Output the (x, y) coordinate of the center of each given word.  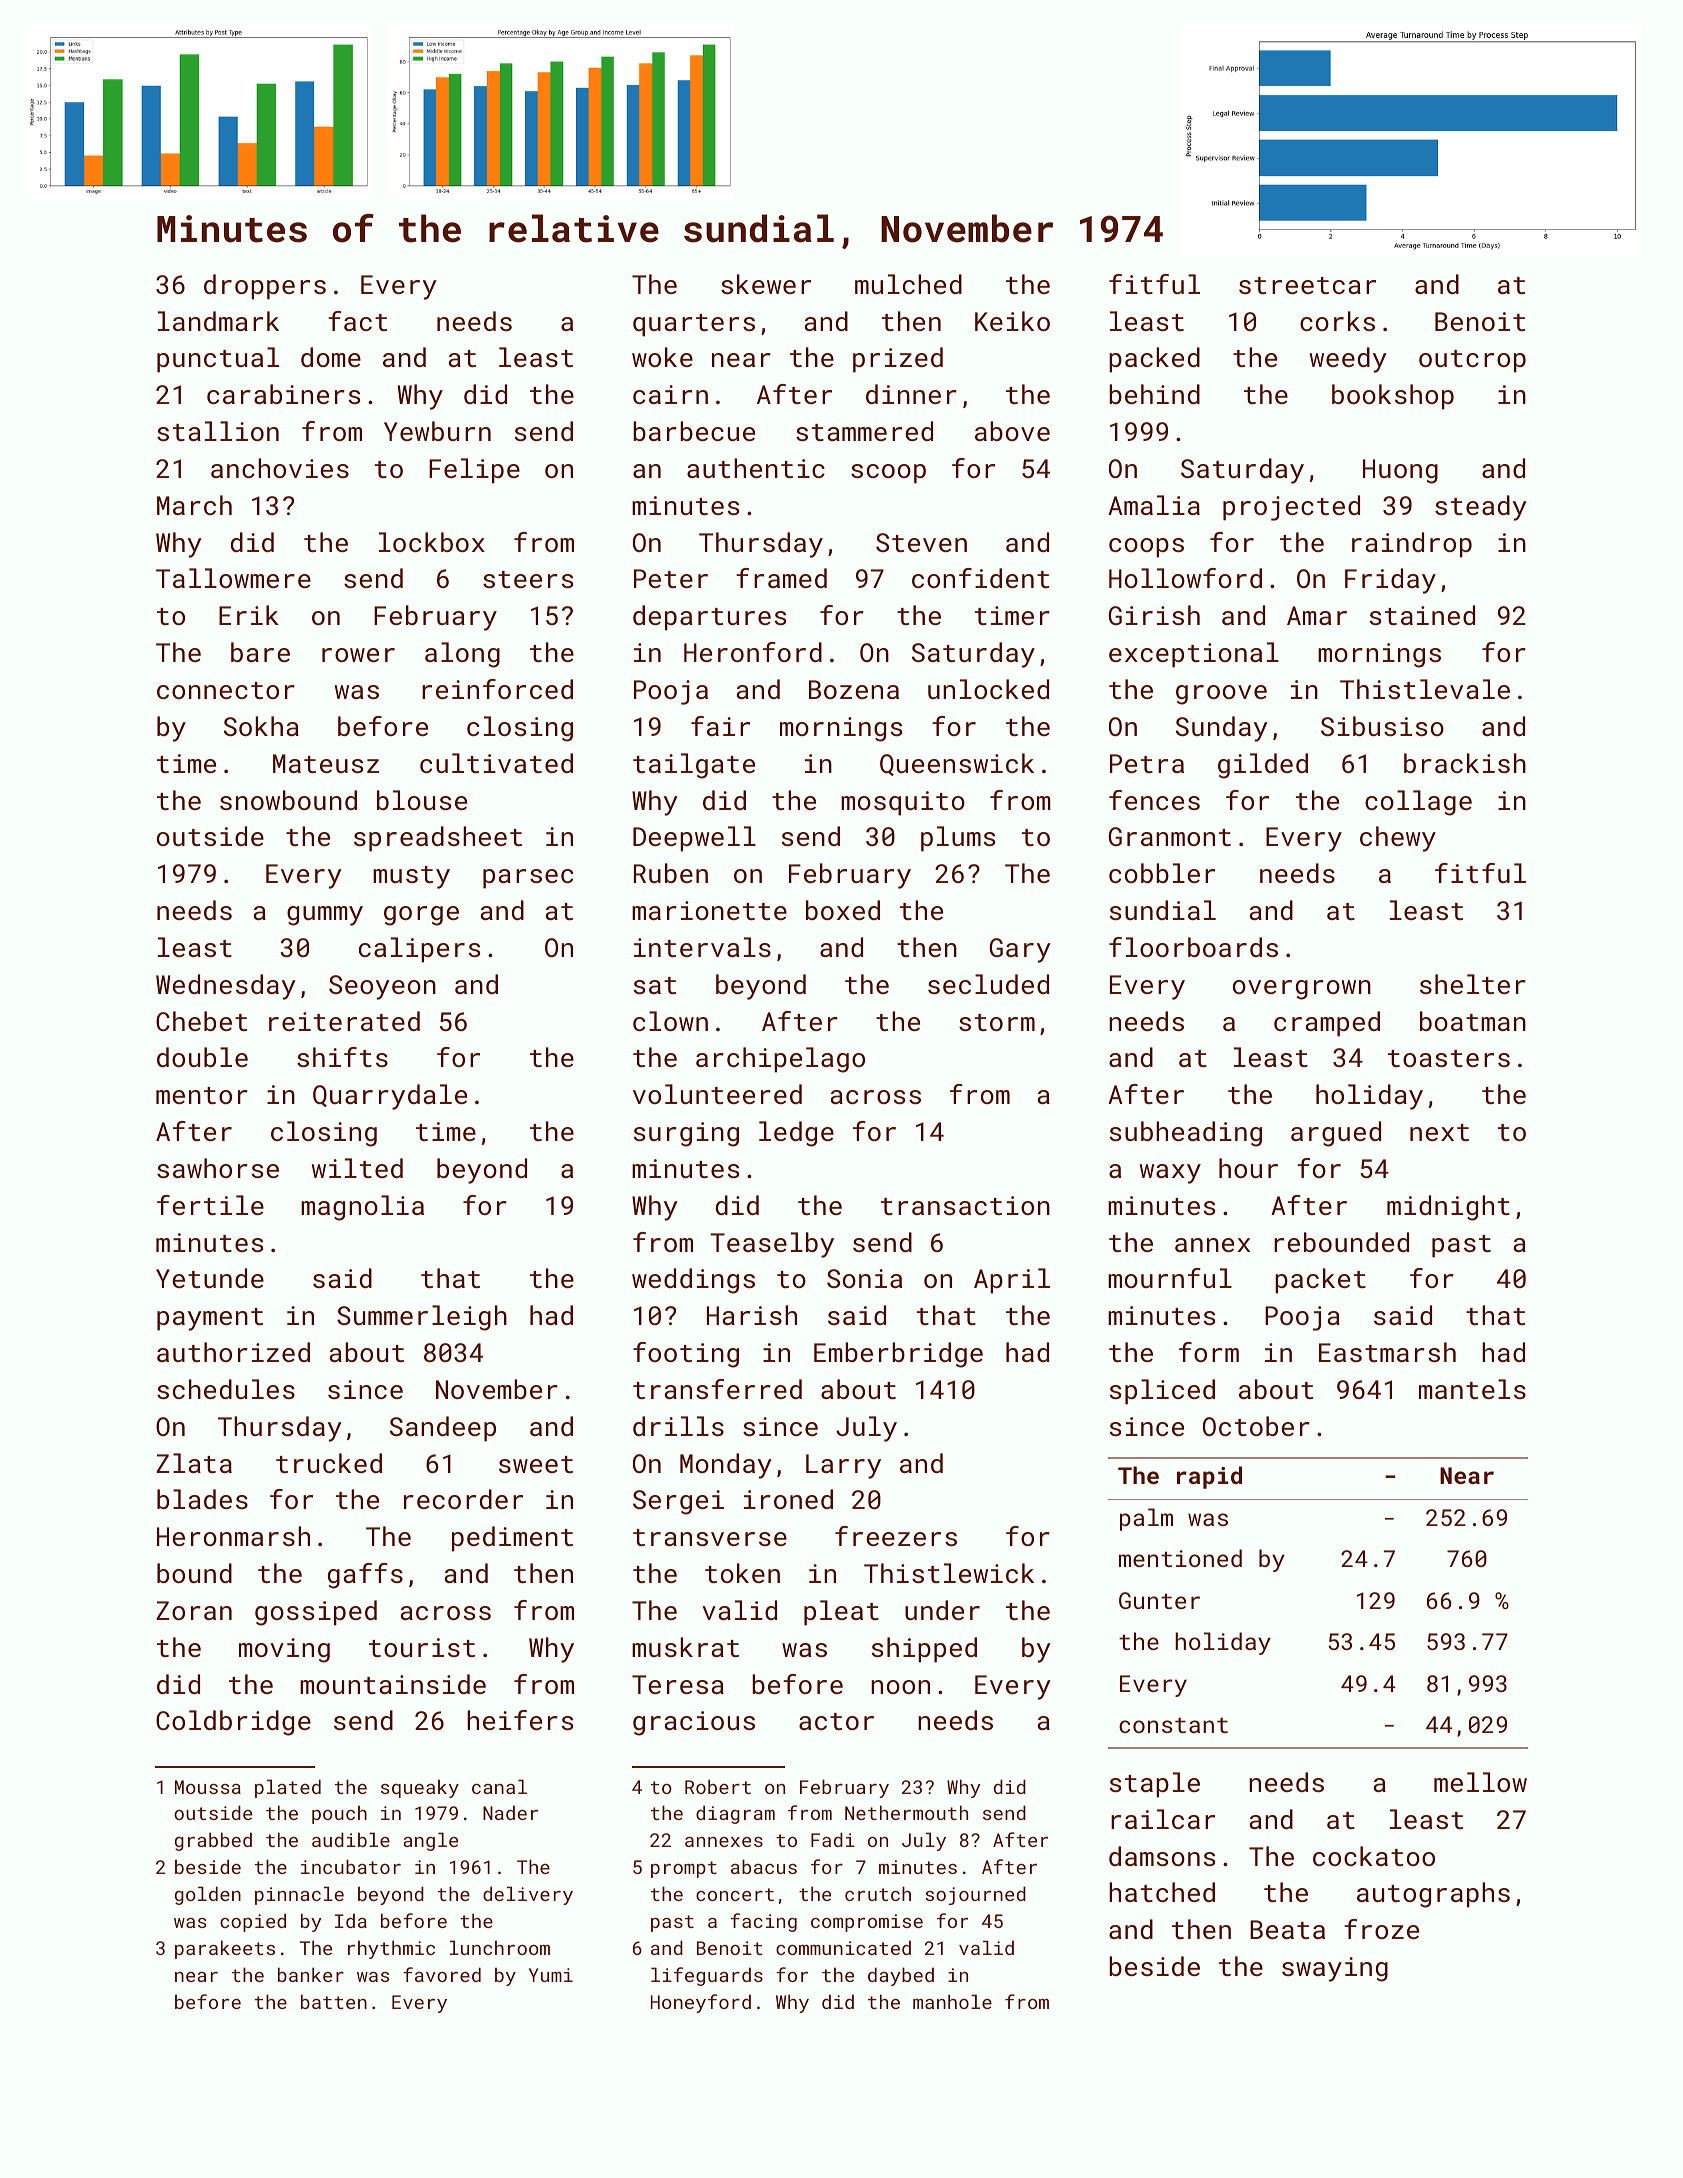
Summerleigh (422, 1318)
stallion (218, 431)
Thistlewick (949, 1573)
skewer (766, 284)
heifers (520, 1720)
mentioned (1180, 1558)
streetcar (1307, 285)
